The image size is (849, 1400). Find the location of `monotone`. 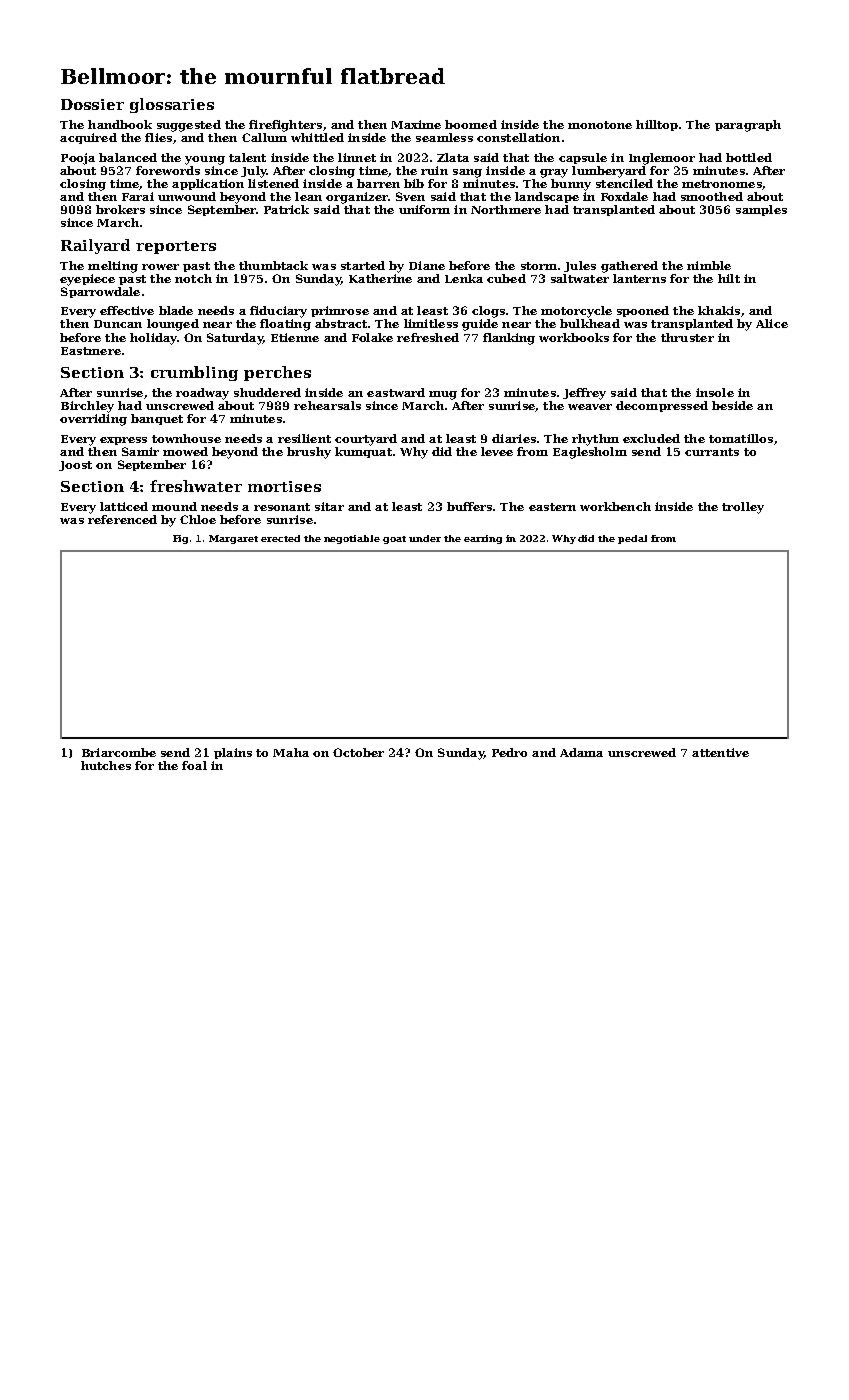

monotone is located at coordinates (600, 125).
